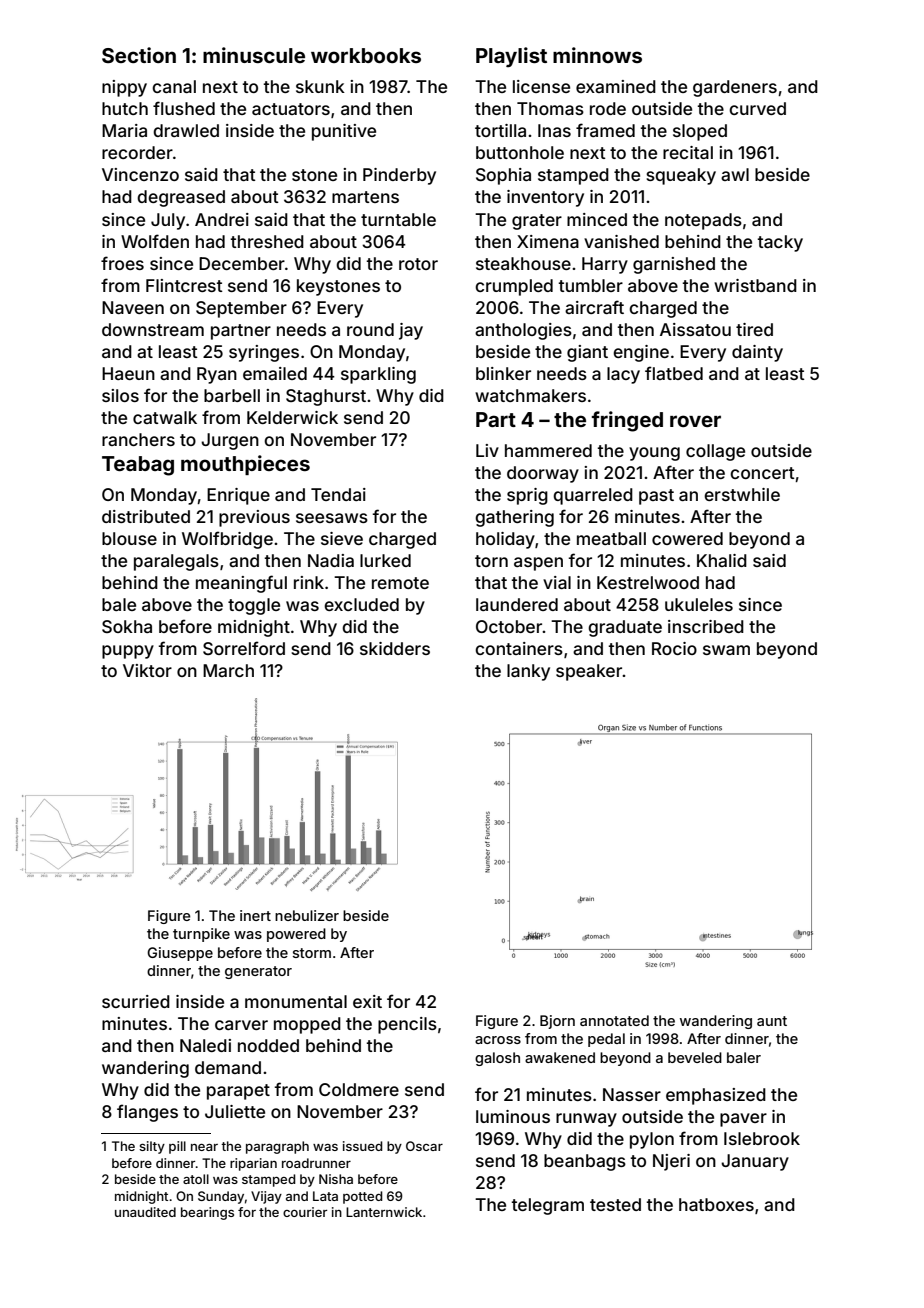 Image resolution: width=924 pixels, height=1308 pixels. I want to click on Section, so click(139, 55).
